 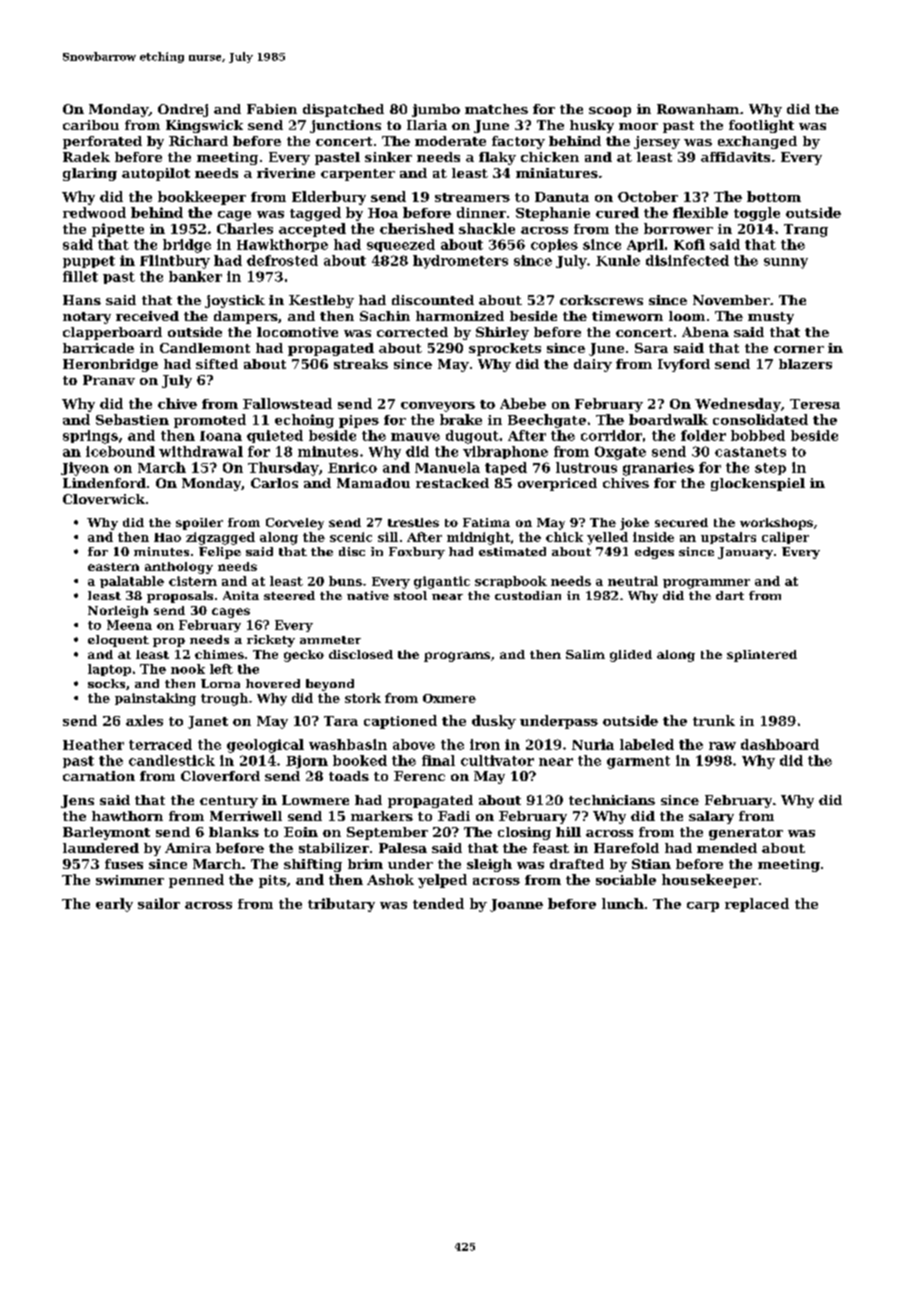 What do you see at coordinates (776, 524) in the screenshot?
I see `workshops` at bounding box center [776, 524].
